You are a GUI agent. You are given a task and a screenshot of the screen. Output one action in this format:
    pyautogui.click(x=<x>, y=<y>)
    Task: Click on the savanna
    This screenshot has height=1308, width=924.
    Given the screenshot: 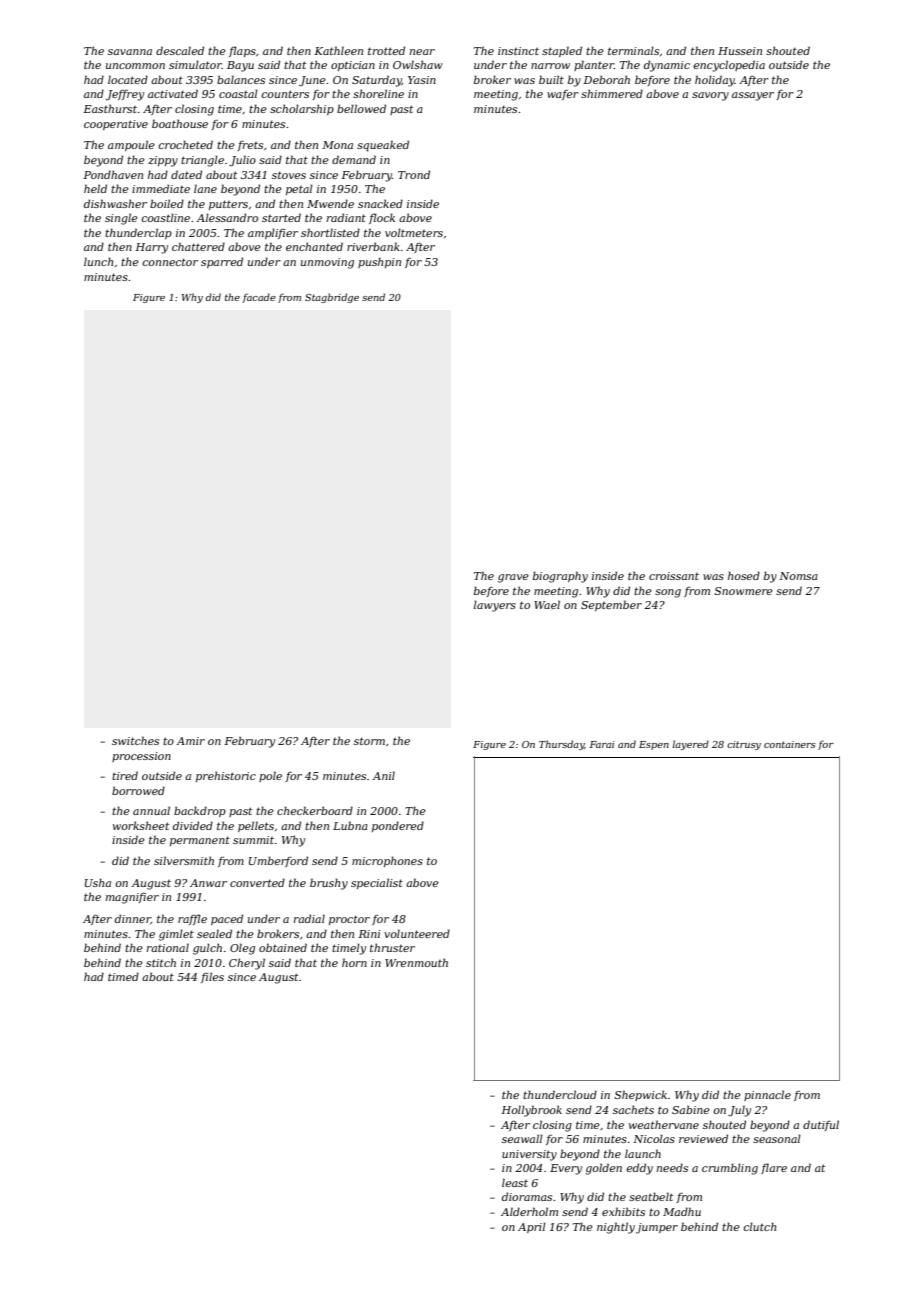 What is the action you would take?
    pyautogui.click(x=130, y=52)
